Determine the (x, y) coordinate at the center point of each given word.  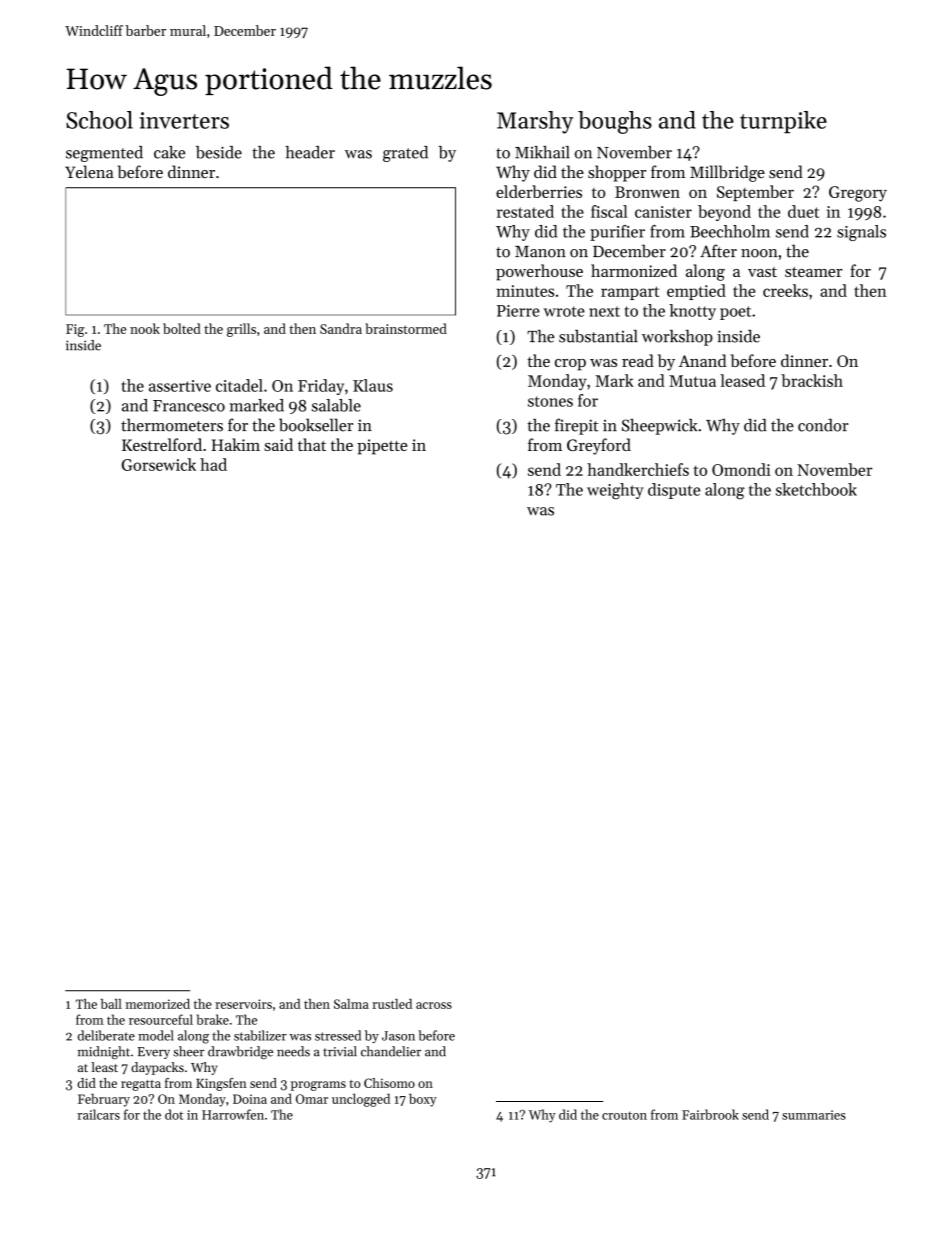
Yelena (89, 171)
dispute (674, 491)
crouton (624, 1115)
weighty (615, 491)
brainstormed (406, 328)
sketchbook (816, 489)
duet (803, 211)
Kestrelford (162, 444)
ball (111, 1004)
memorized (157, 1004)
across (434, 1005)
